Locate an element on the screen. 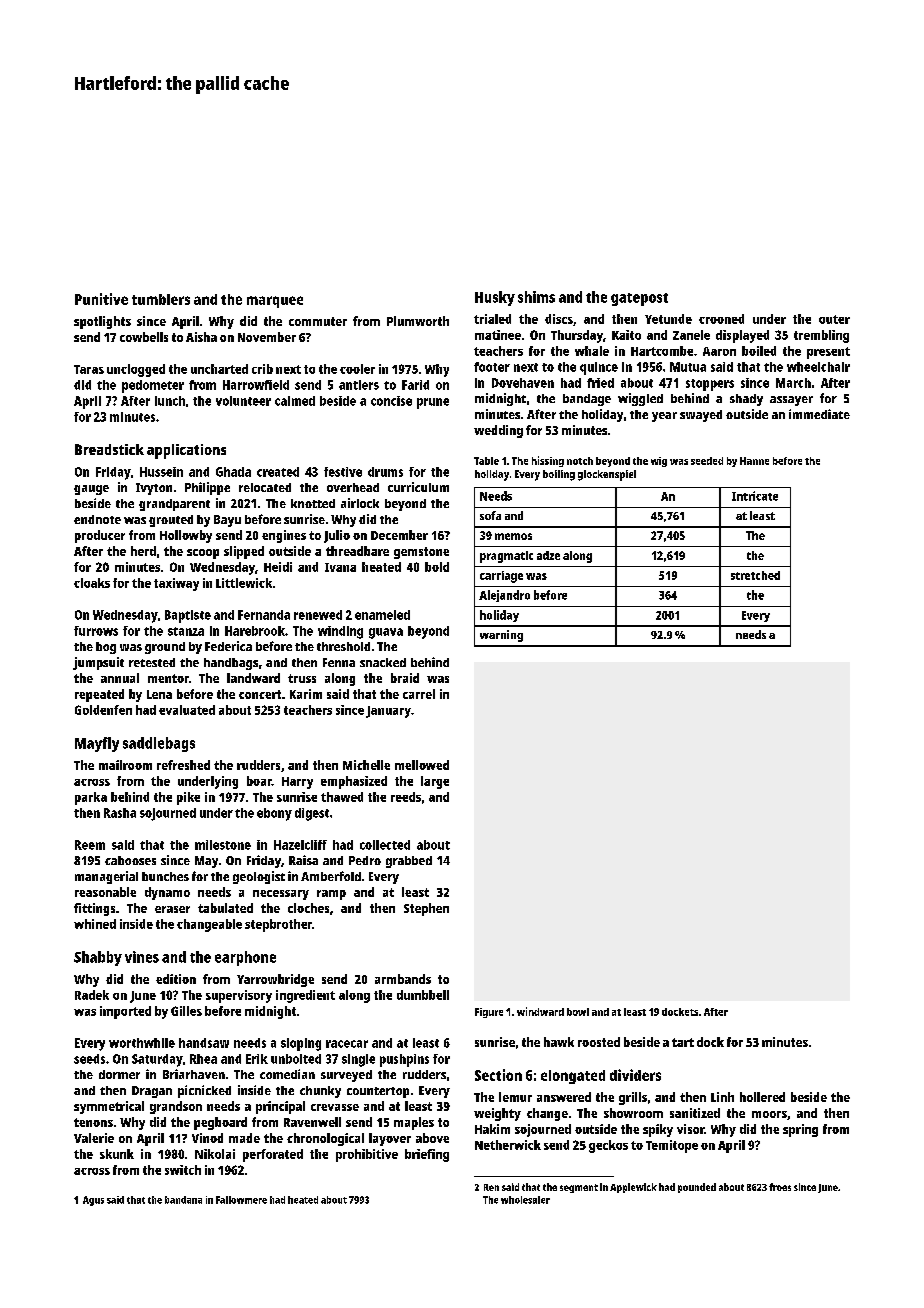  winding is located at coordinates (340, 632).
